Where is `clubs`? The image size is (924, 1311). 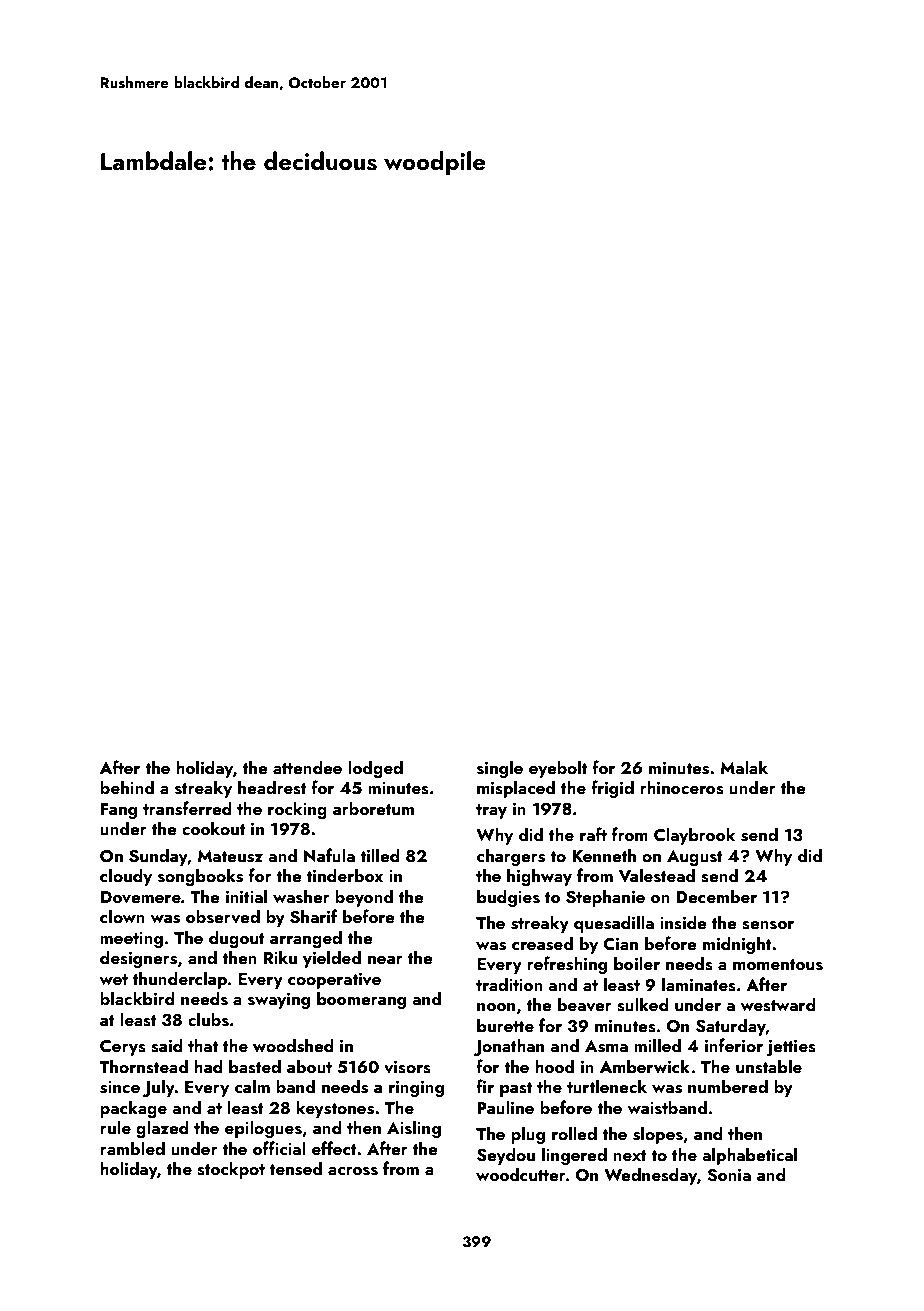 clubs is located at coordinates (208, 1019).
